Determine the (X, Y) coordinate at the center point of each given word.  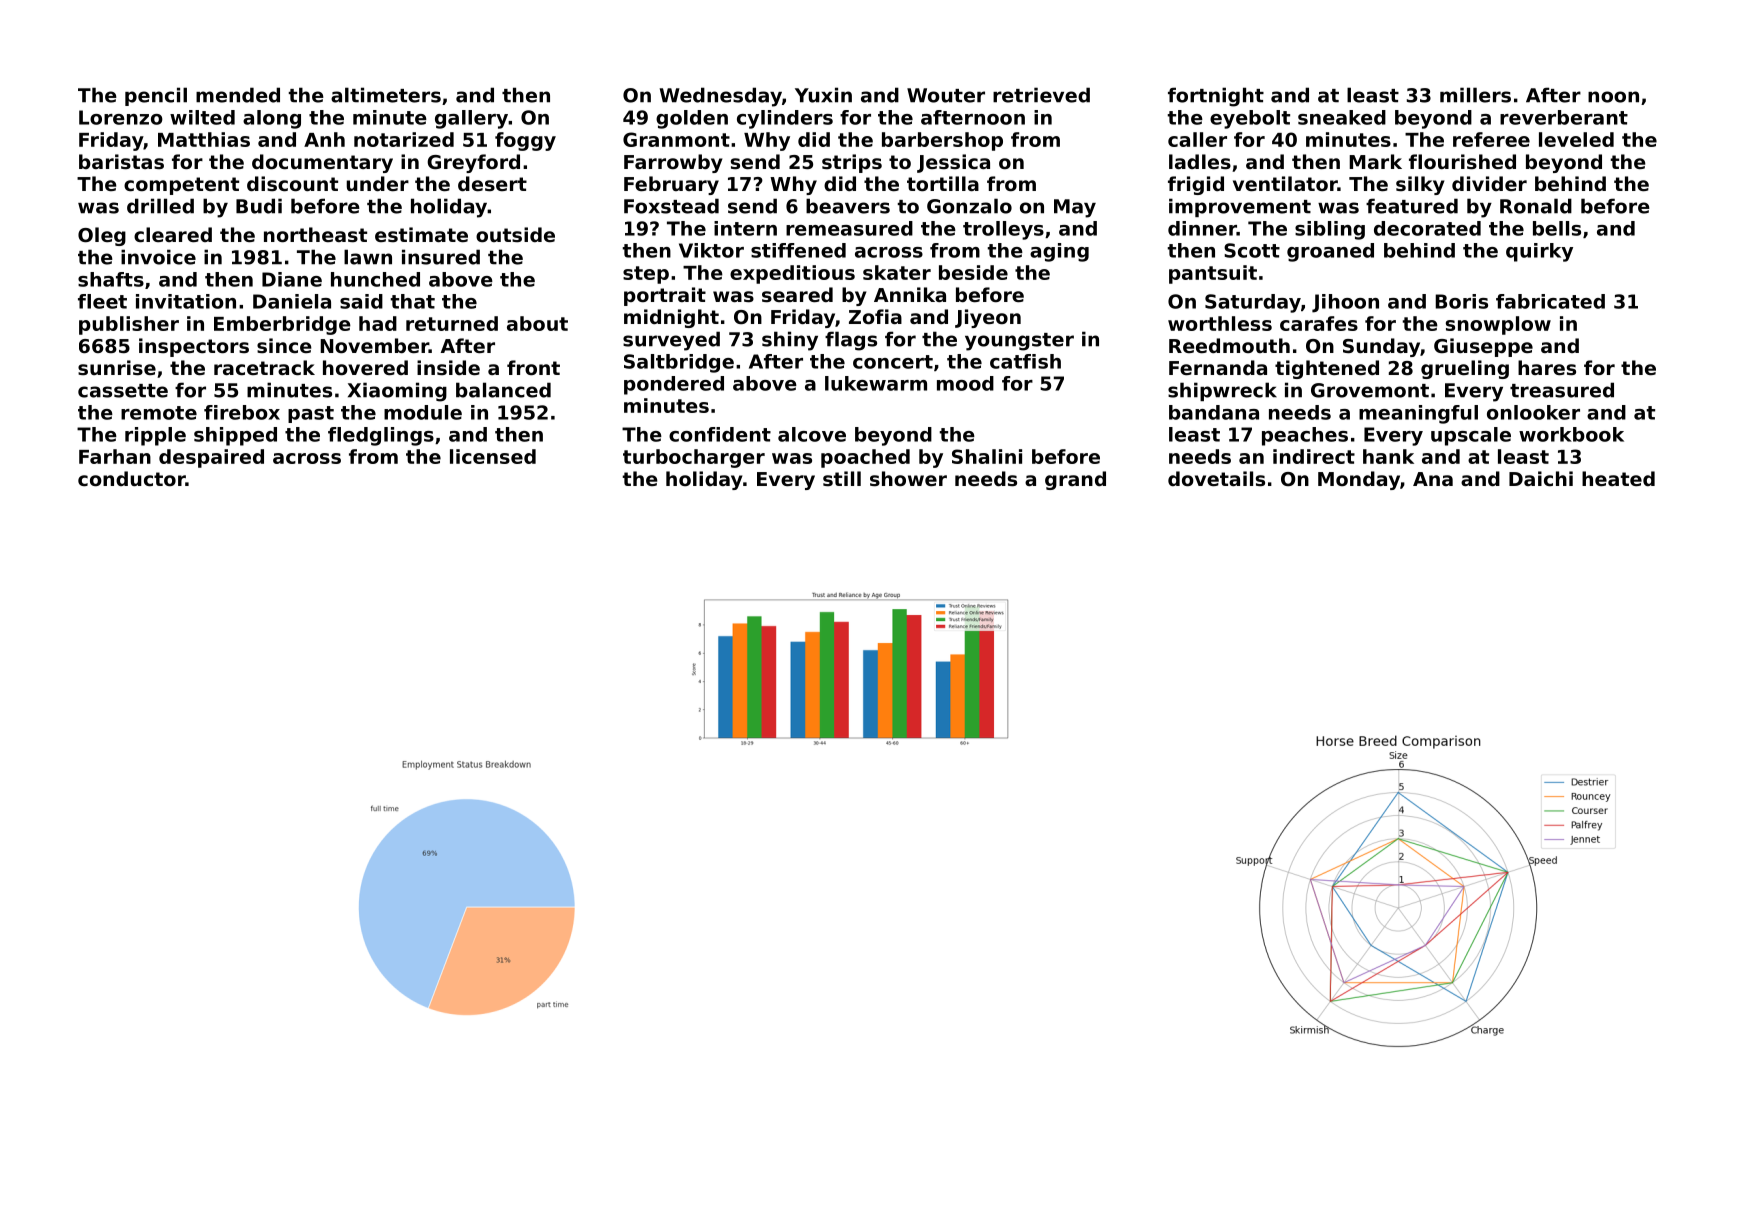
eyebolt (1250, 119)
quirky (1539, 252)
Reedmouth (1229, 345)
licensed (493, 456)
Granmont (676, 139)
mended (238, 95)
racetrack (264, 367)
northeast (315, 235)
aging (1059, 252)
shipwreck (1222, 391)
